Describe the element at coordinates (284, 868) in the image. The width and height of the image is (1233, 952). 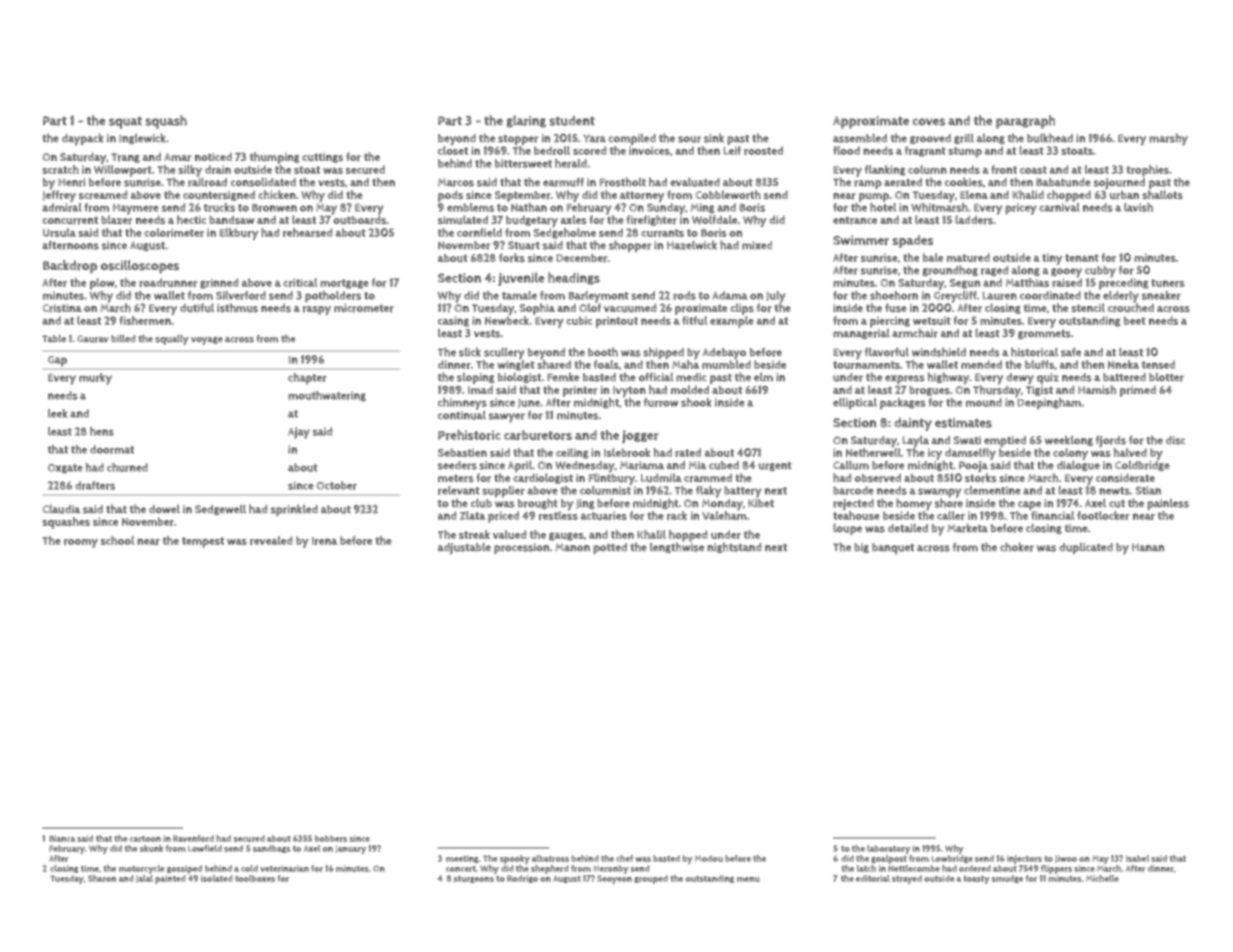
I see `veterinarian` at that location.
